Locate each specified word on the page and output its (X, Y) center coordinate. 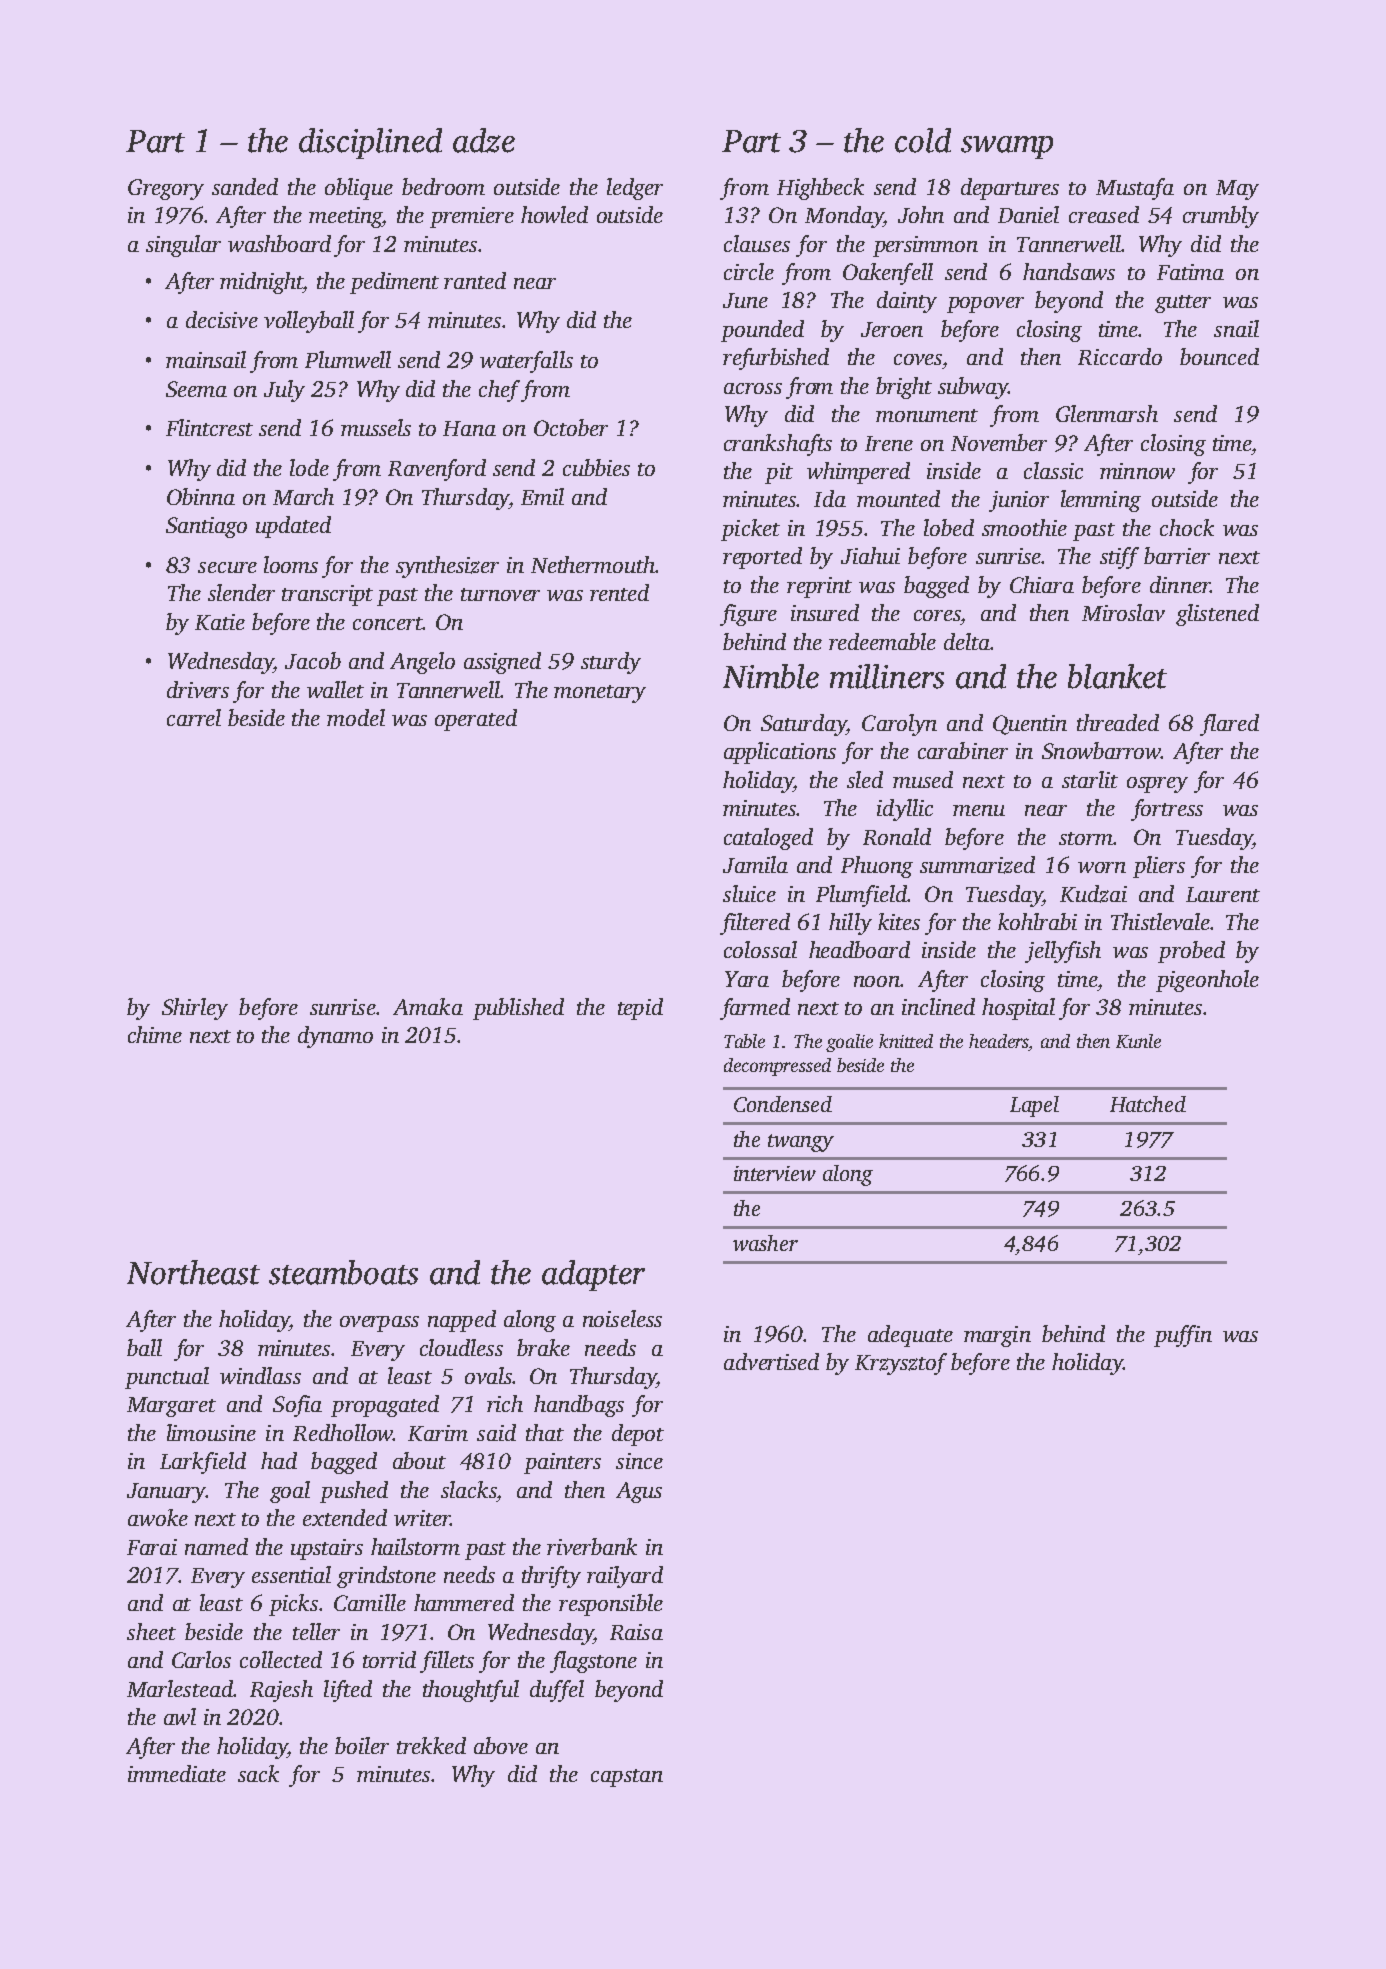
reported (762, 558)
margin (997, 1336)
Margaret (171, 1407)
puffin (1183, 1336)
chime (155, 1034)
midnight (262, 283)
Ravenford (437, 470)
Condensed (783, 1104)
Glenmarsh (1107, 413)
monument (927, 415)
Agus (639, 1492)
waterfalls (526, 362)
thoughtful (471, 1691)
